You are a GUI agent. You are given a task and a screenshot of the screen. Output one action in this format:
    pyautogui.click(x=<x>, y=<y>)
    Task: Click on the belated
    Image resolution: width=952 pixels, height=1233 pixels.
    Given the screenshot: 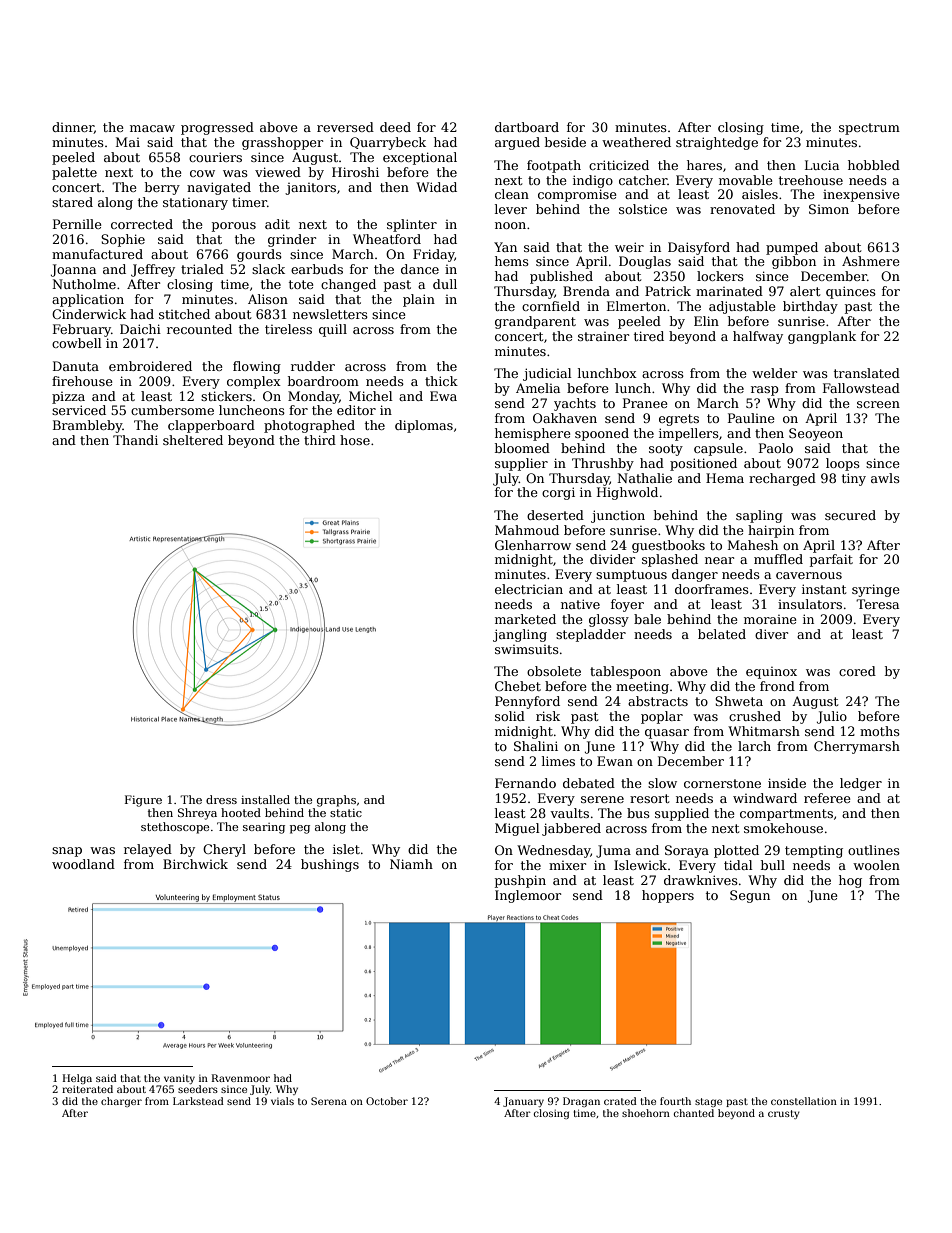 What is the action you would take?
    pyautogui.click(x=722, y=634)
